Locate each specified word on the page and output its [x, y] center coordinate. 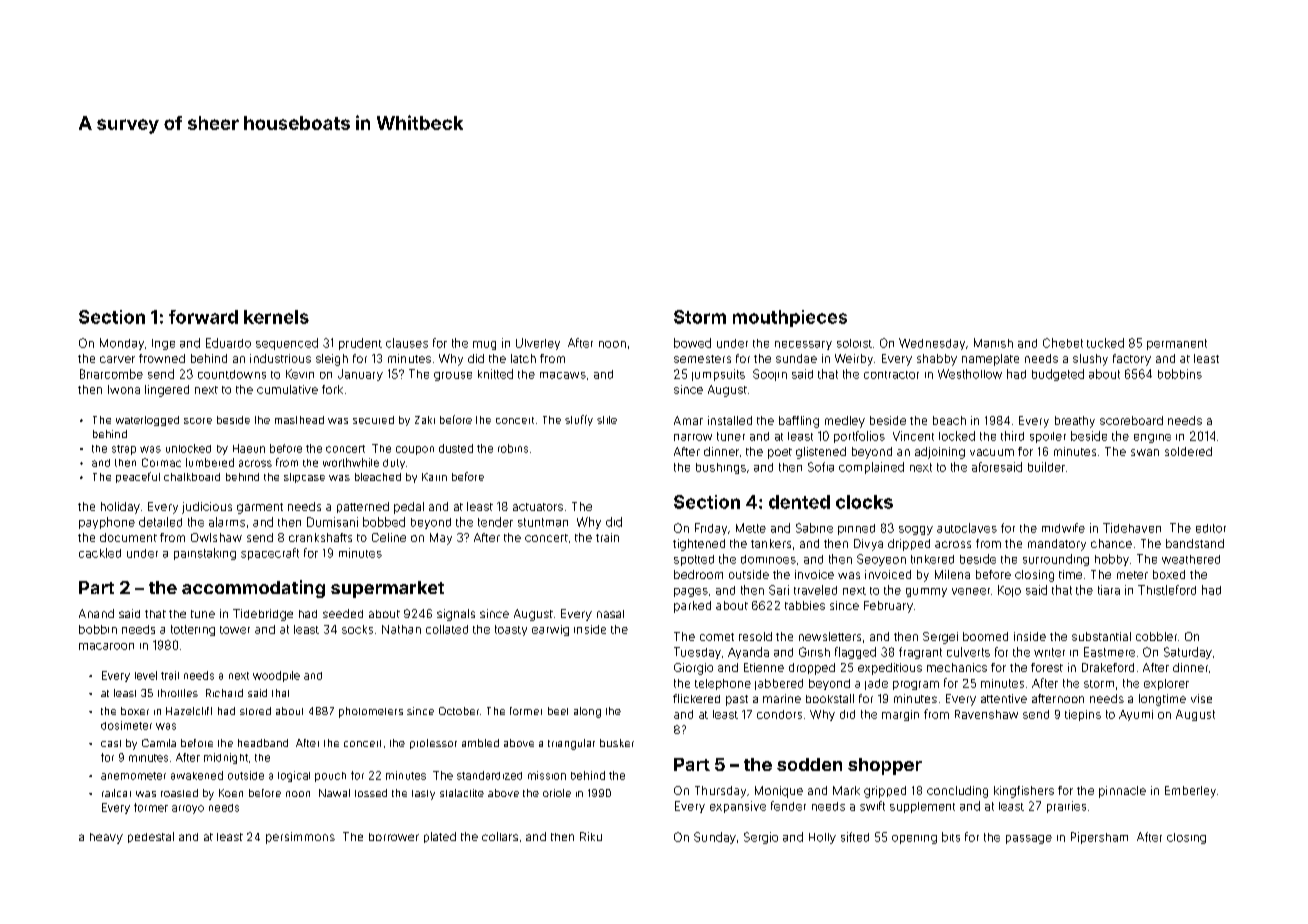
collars [500, 836]
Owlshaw [216, 537]
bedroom [698, 574]
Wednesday [932, 344]
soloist [854, 343]
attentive [1004, 698]
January [360, 375]
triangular [571, 744]
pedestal [151, 837]
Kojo [1009, 591]
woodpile [276, 676]
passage [1029, 839]
